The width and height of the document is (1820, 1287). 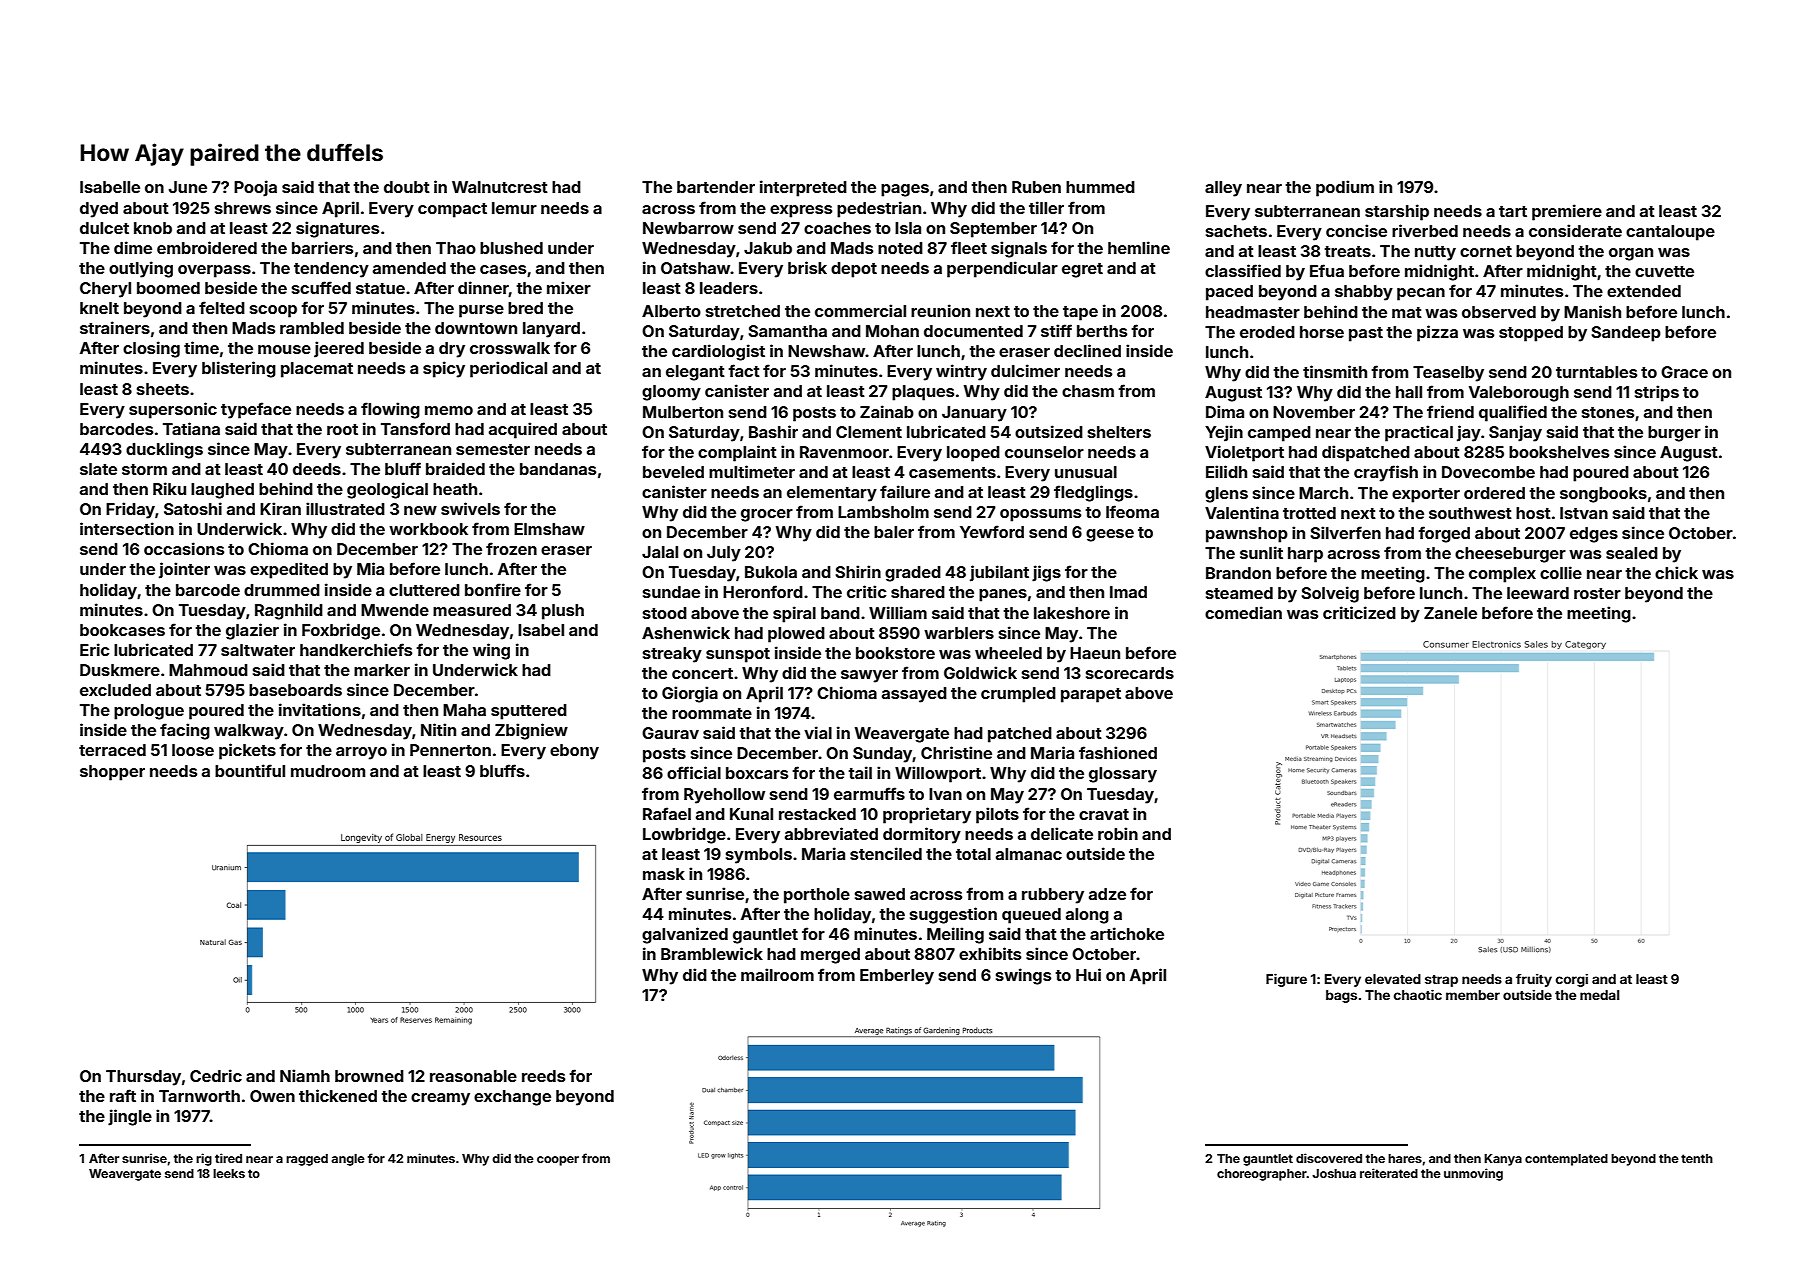 What do you see at coordinates (973, 454) in the document?
I see `looped` at bounding box center [973, 454].
